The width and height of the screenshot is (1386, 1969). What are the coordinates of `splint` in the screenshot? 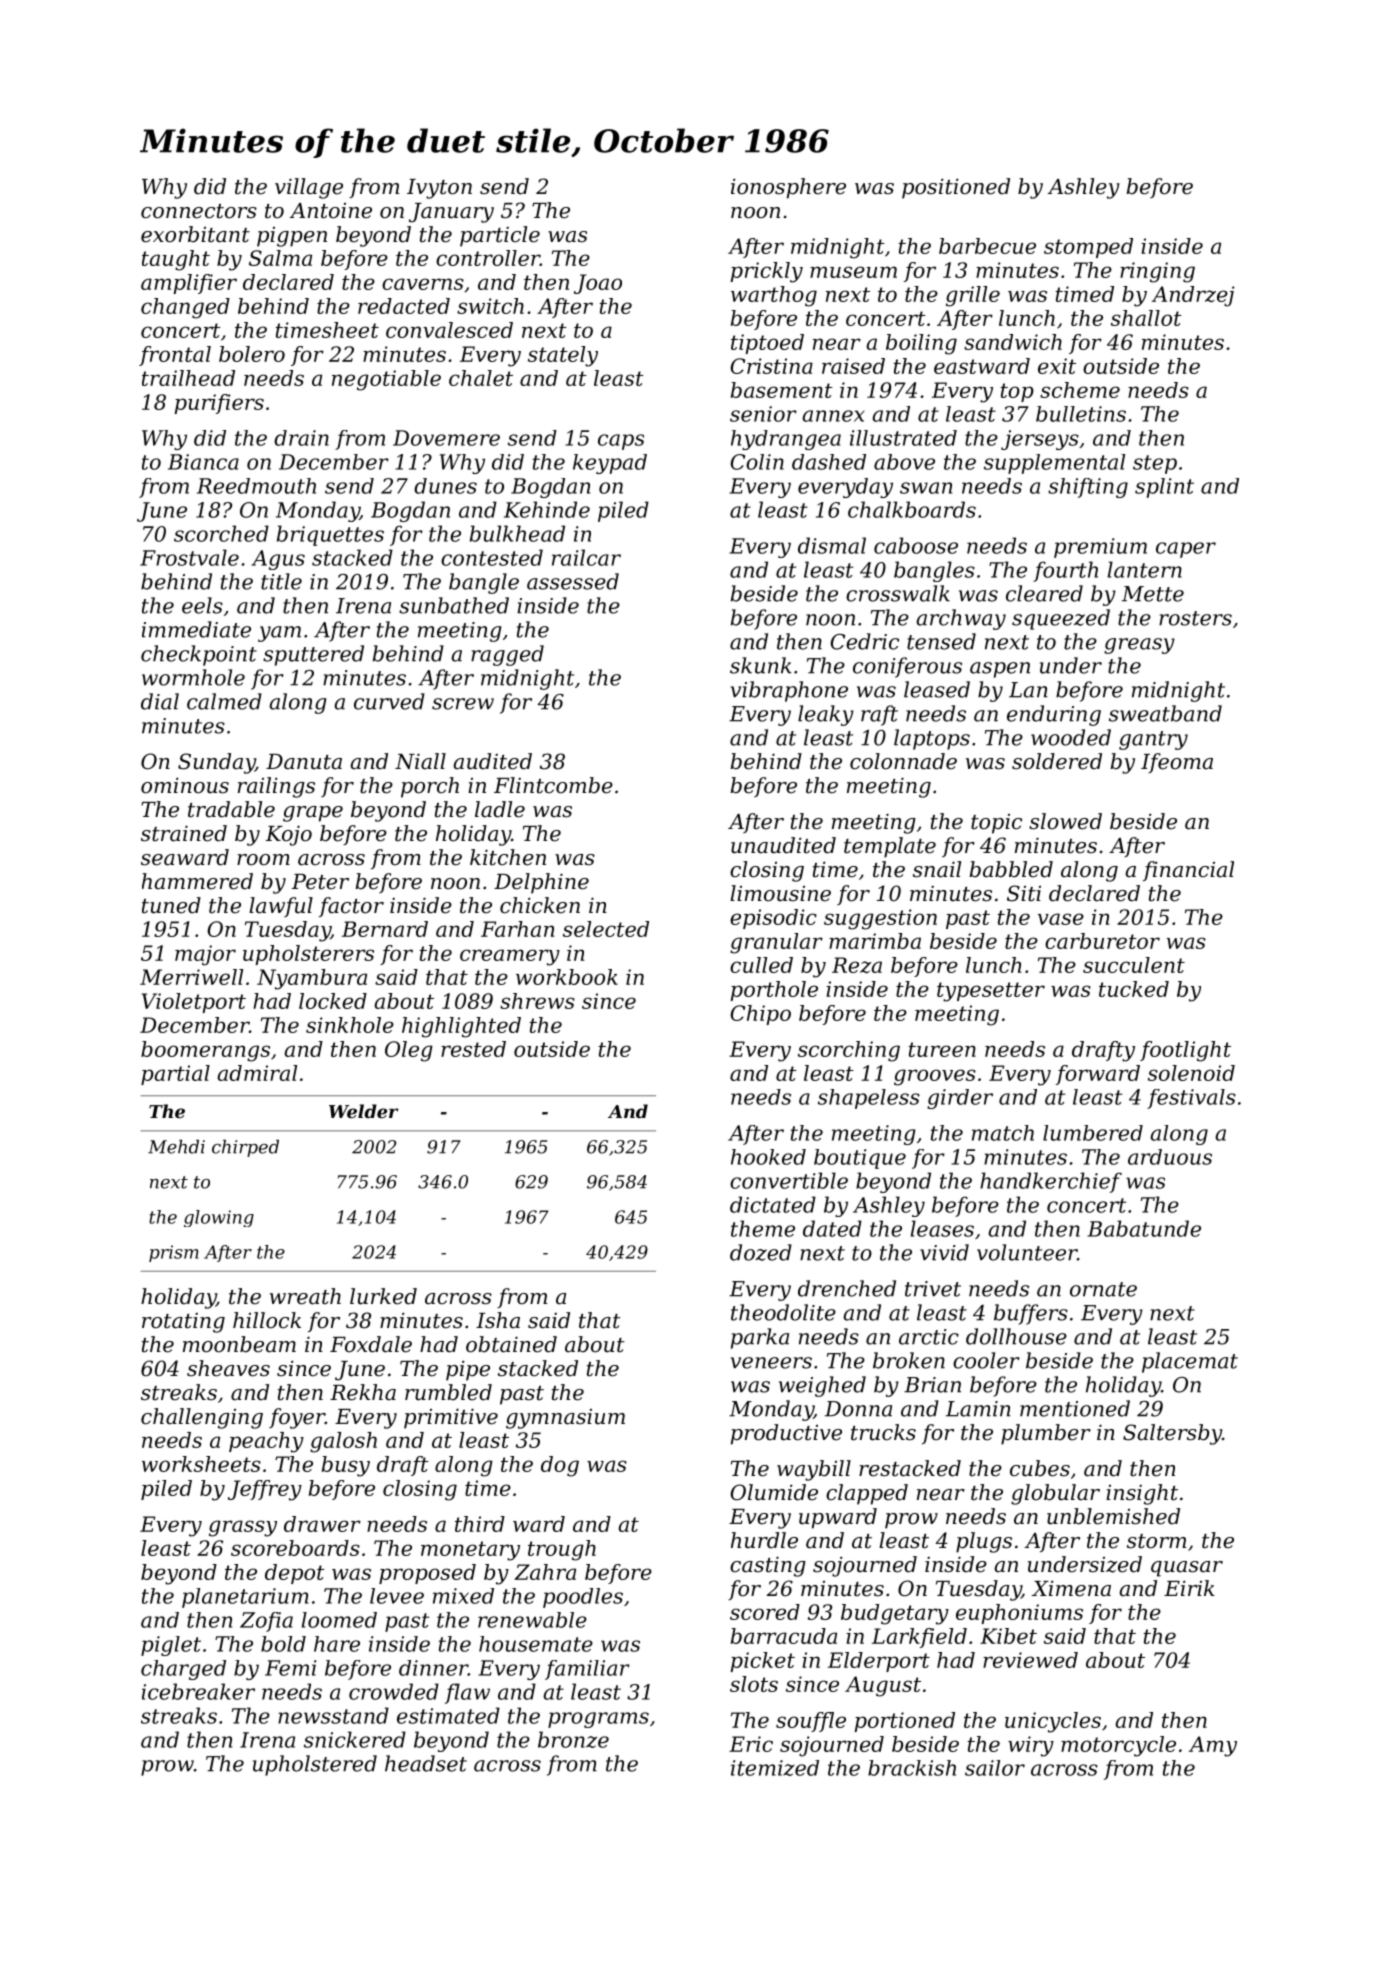 It's located at (1164, 488).
